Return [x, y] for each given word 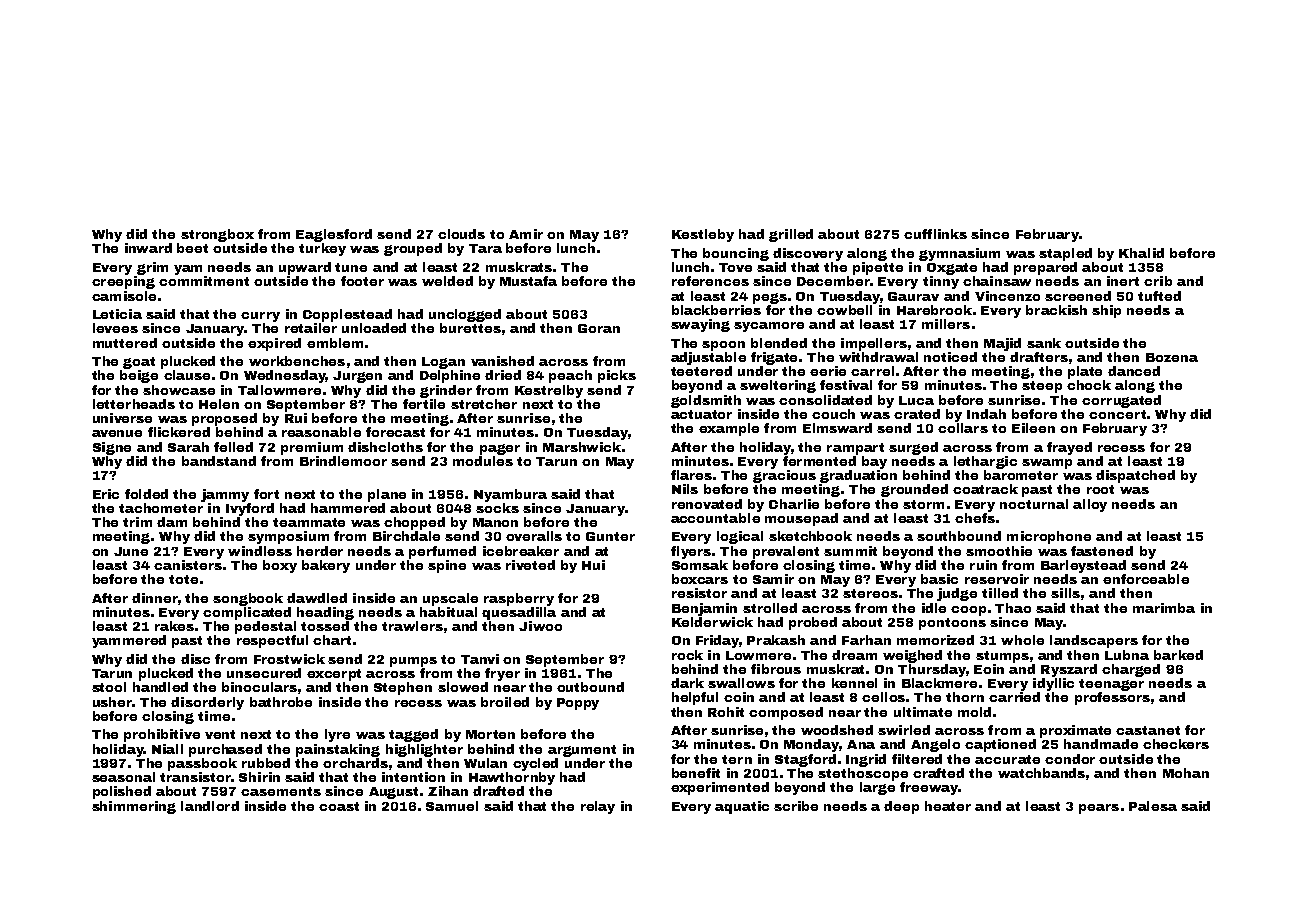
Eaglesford [334, 235]
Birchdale [406, 536]
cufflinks [935, 234]
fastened [1102, 551]
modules [483, 461]
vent [220, 734]
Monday [811, 745]
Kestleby [703, 235]
